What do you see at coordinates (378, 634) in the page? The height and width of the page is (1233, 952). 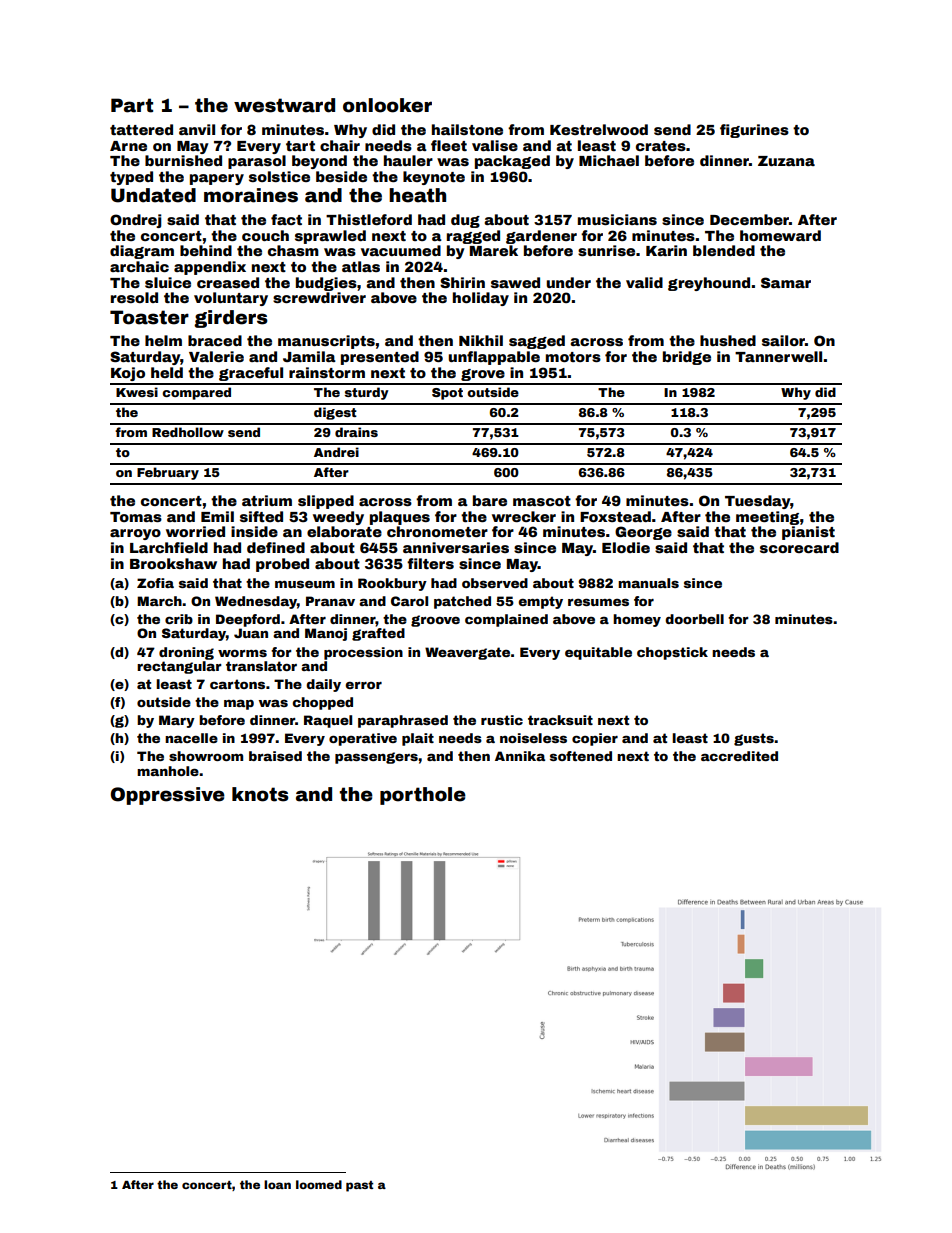 I see `grafted` at bounding box center [378, 634].
